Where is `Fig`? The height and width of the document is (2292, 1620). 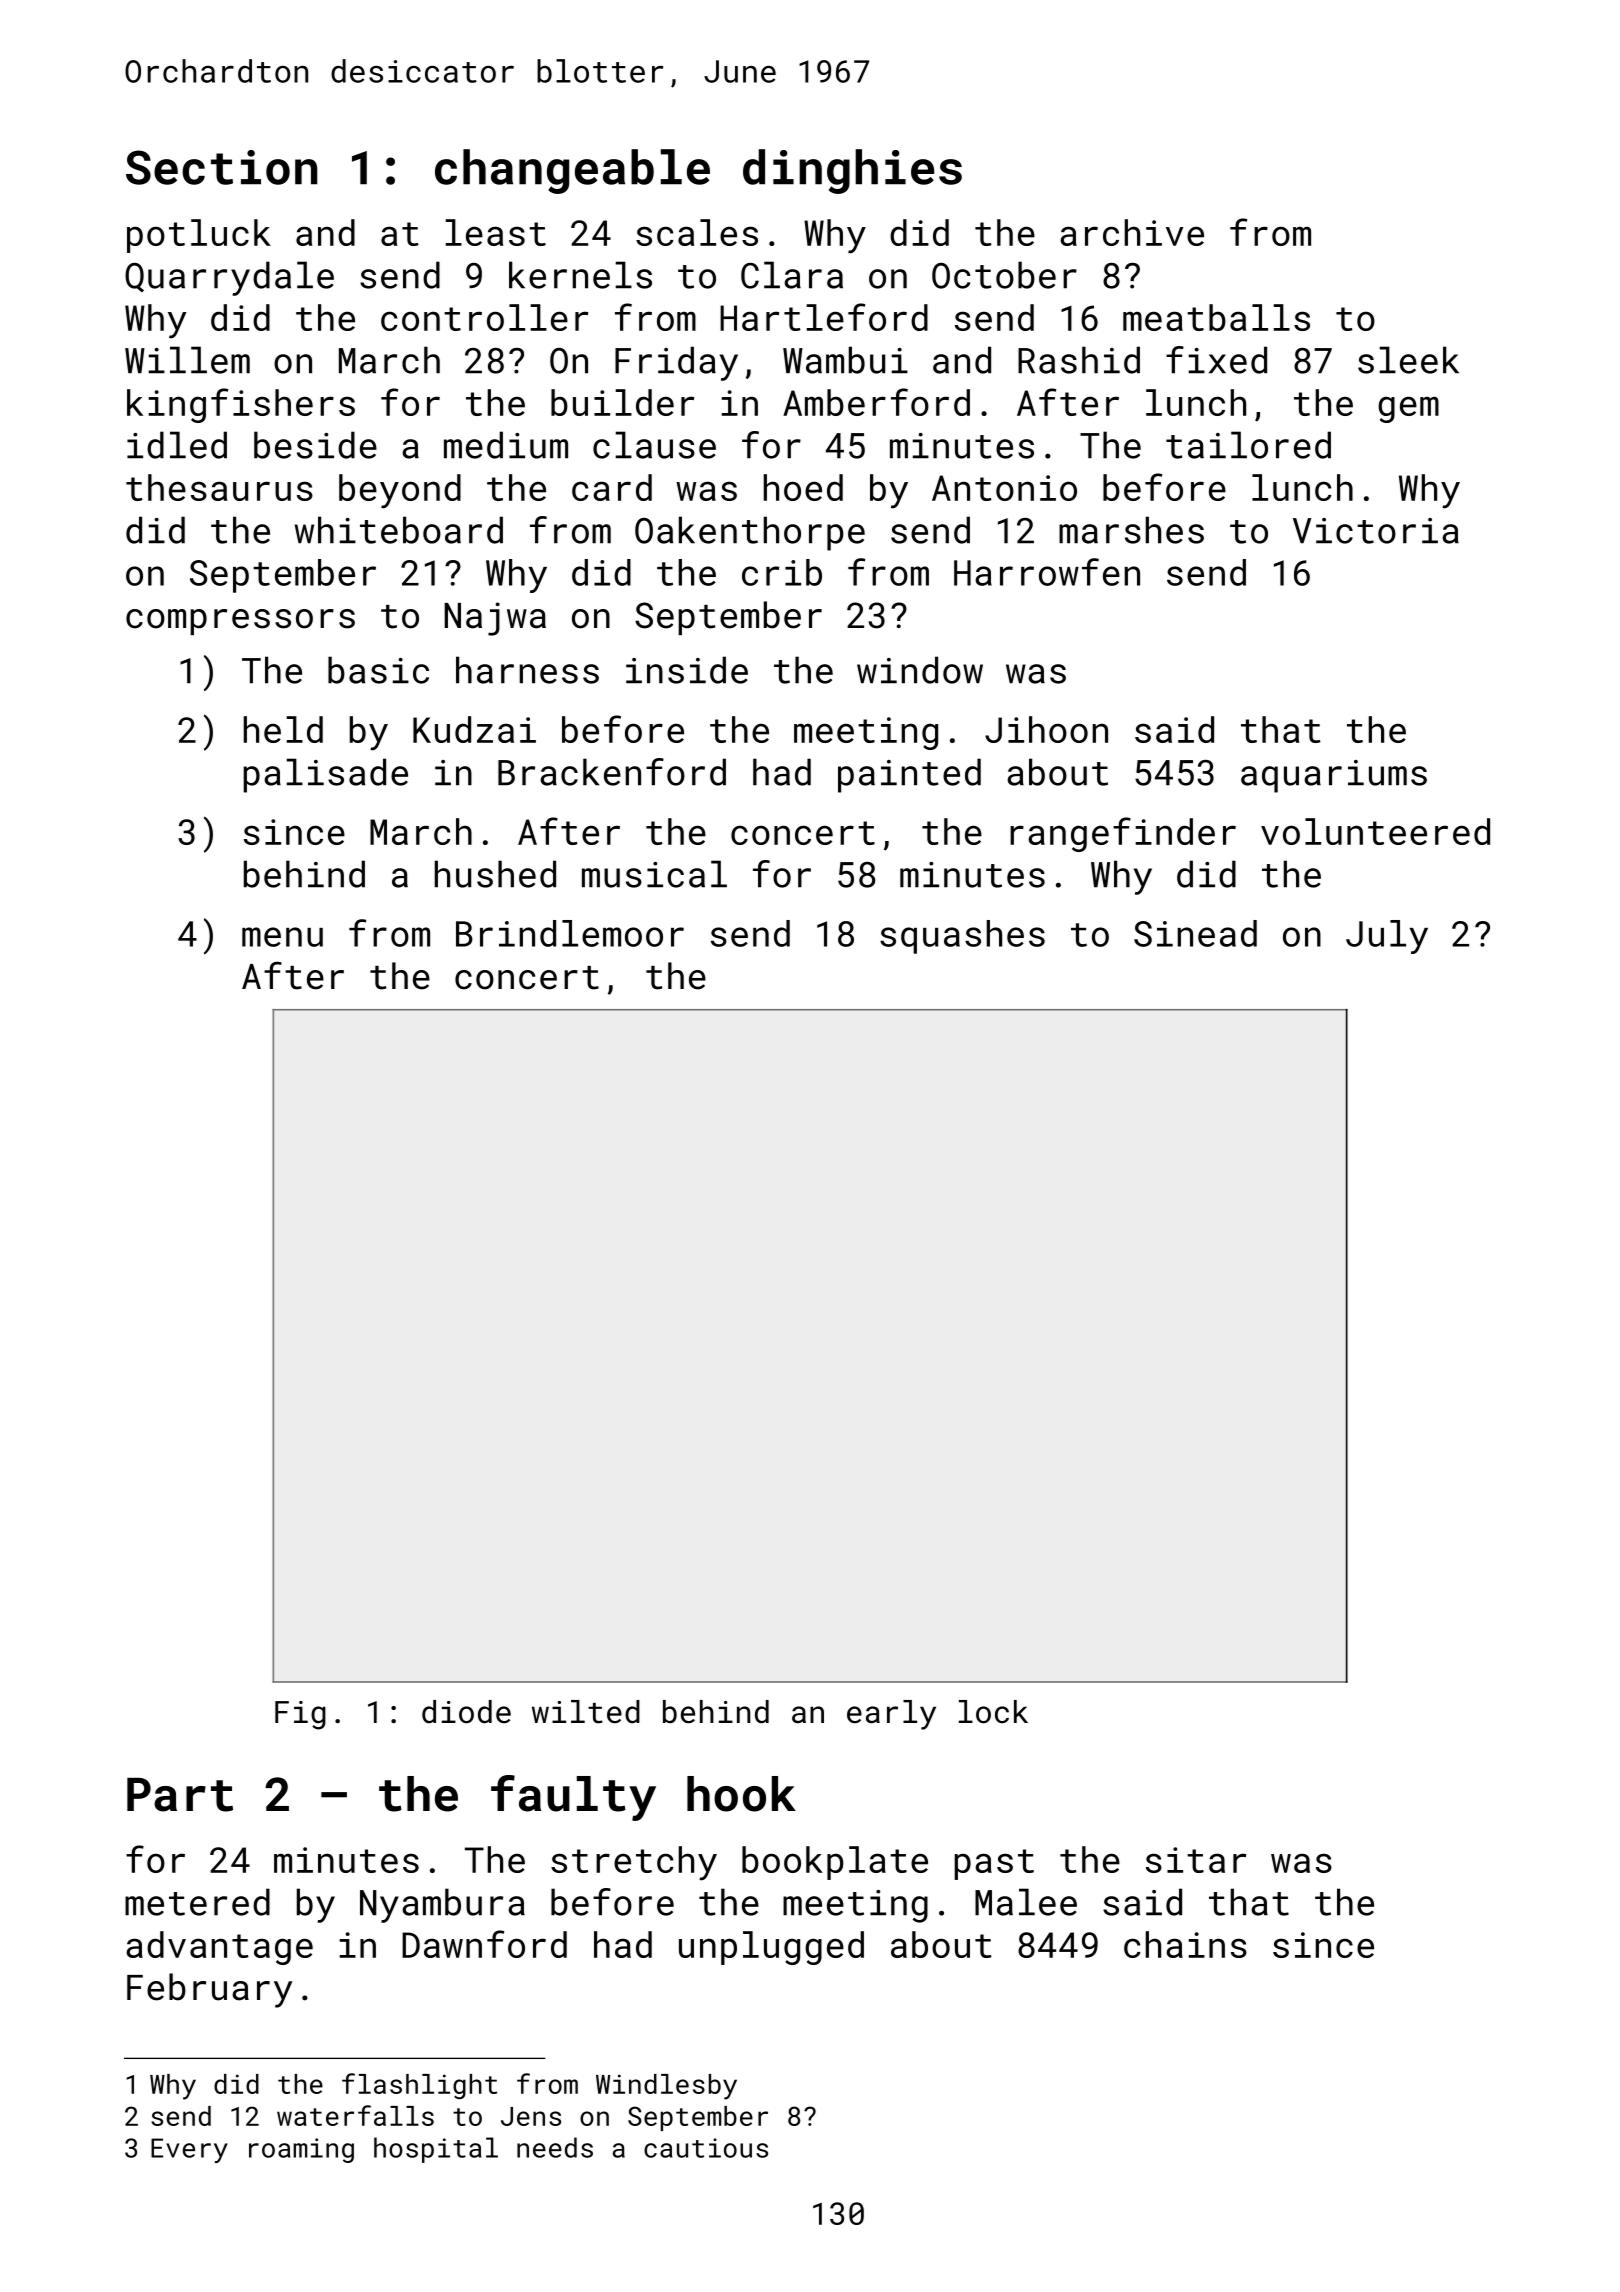 Fig is located at coordinates (300, 1715).
